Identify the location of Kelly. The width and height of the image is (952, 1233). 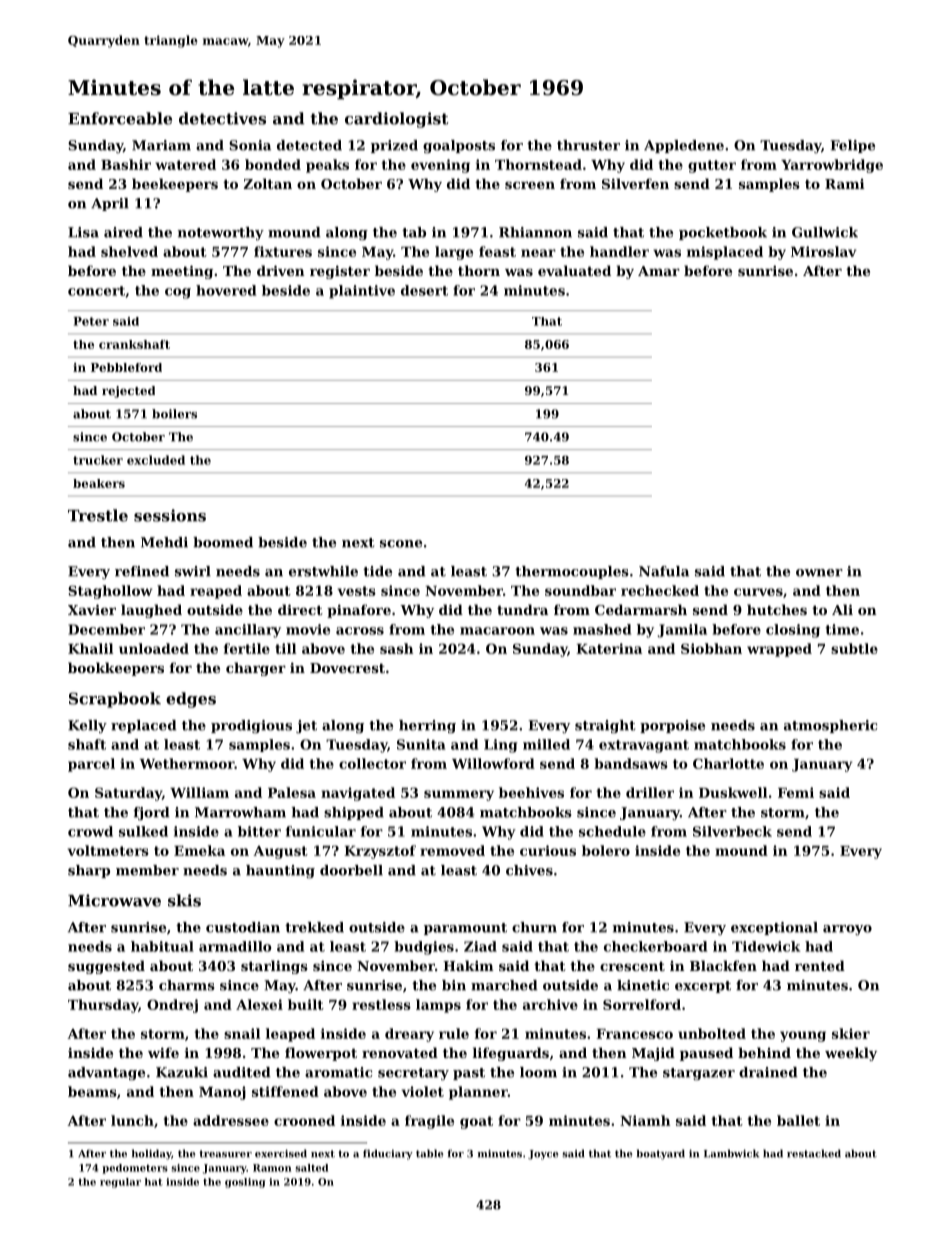
(87, 727).
